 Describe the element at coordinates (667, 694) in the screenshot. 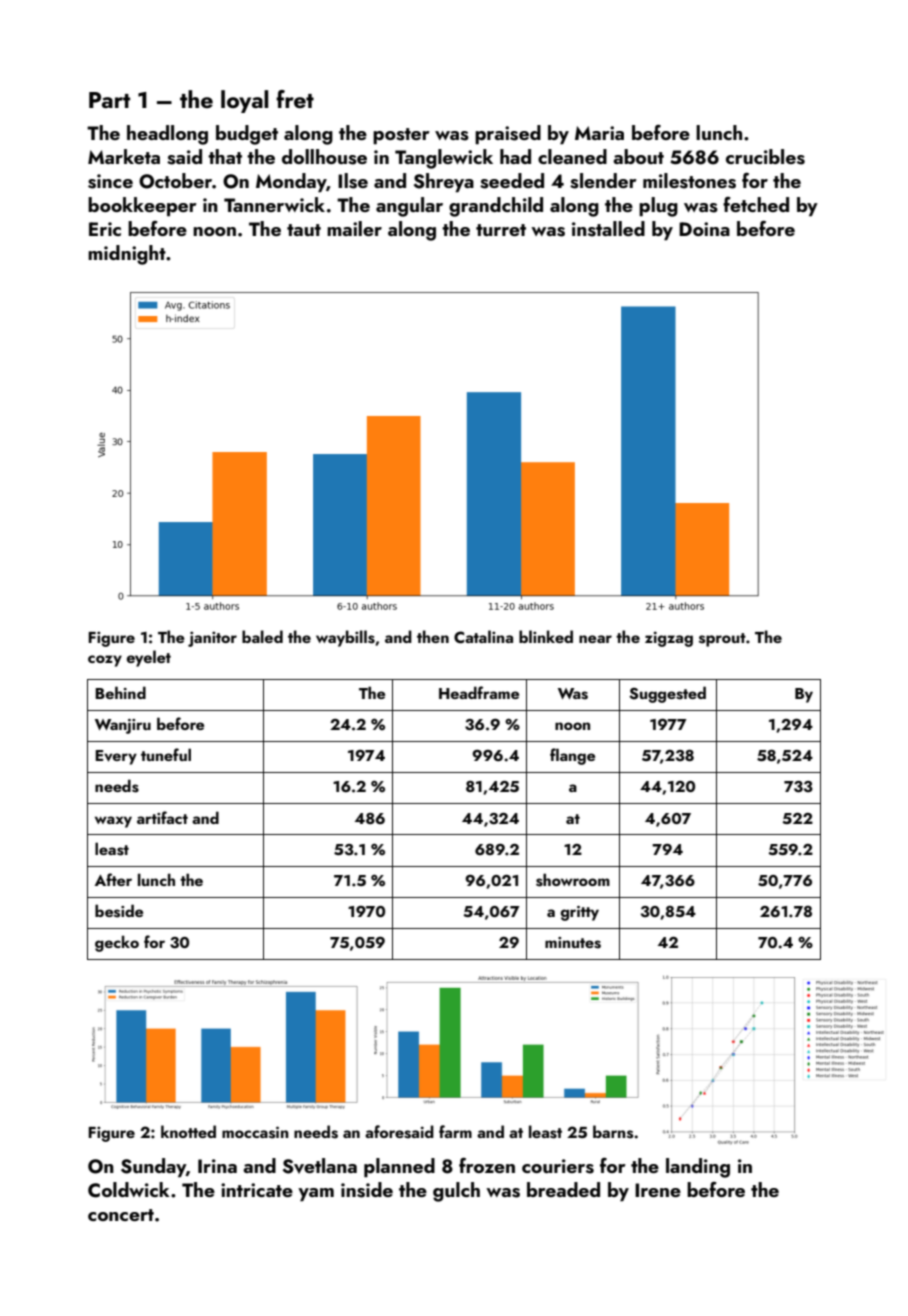

I see `Suggested` at that location.
